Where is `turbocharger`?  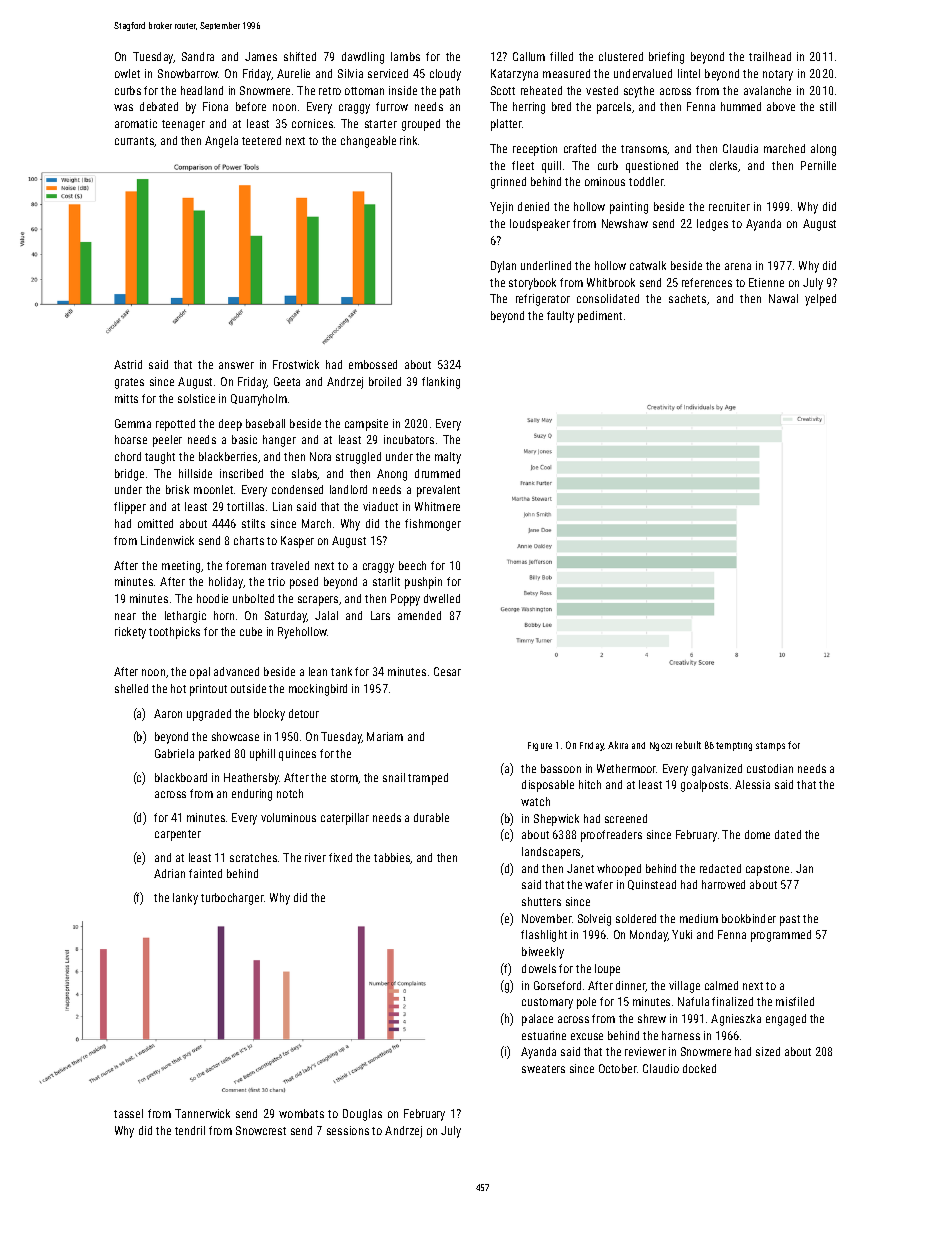
turbocharger is located at coordinates (232, 899).
